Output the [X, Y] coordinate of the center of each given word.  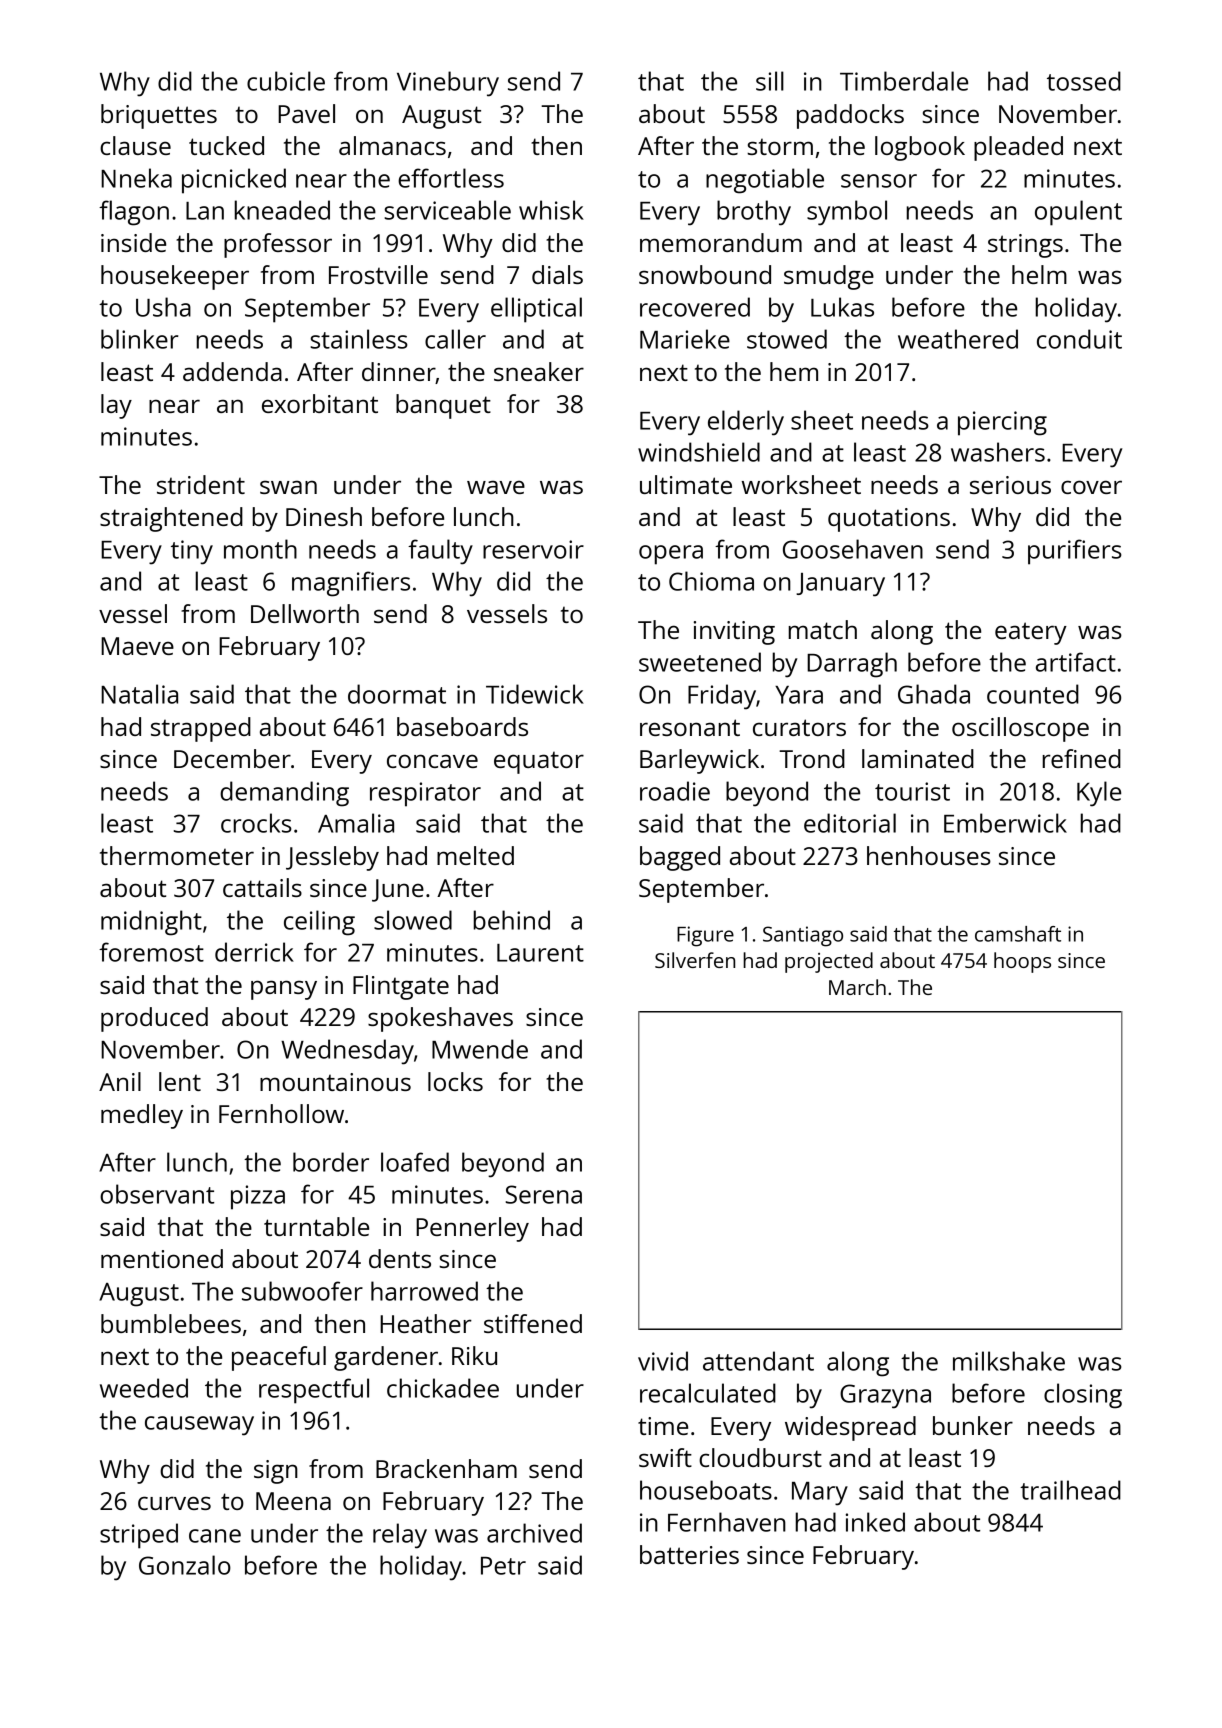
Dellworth [305, 613]
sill [770, 81]
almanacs [392, 145]
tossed [1084, 81]
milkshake [1009, 1361]
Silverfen [695, 960]
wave [496, 487]
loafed [415, 1162]
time [663, 1426]
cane [215, 1536]
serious [1010, 485]
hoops [1022, 962]
